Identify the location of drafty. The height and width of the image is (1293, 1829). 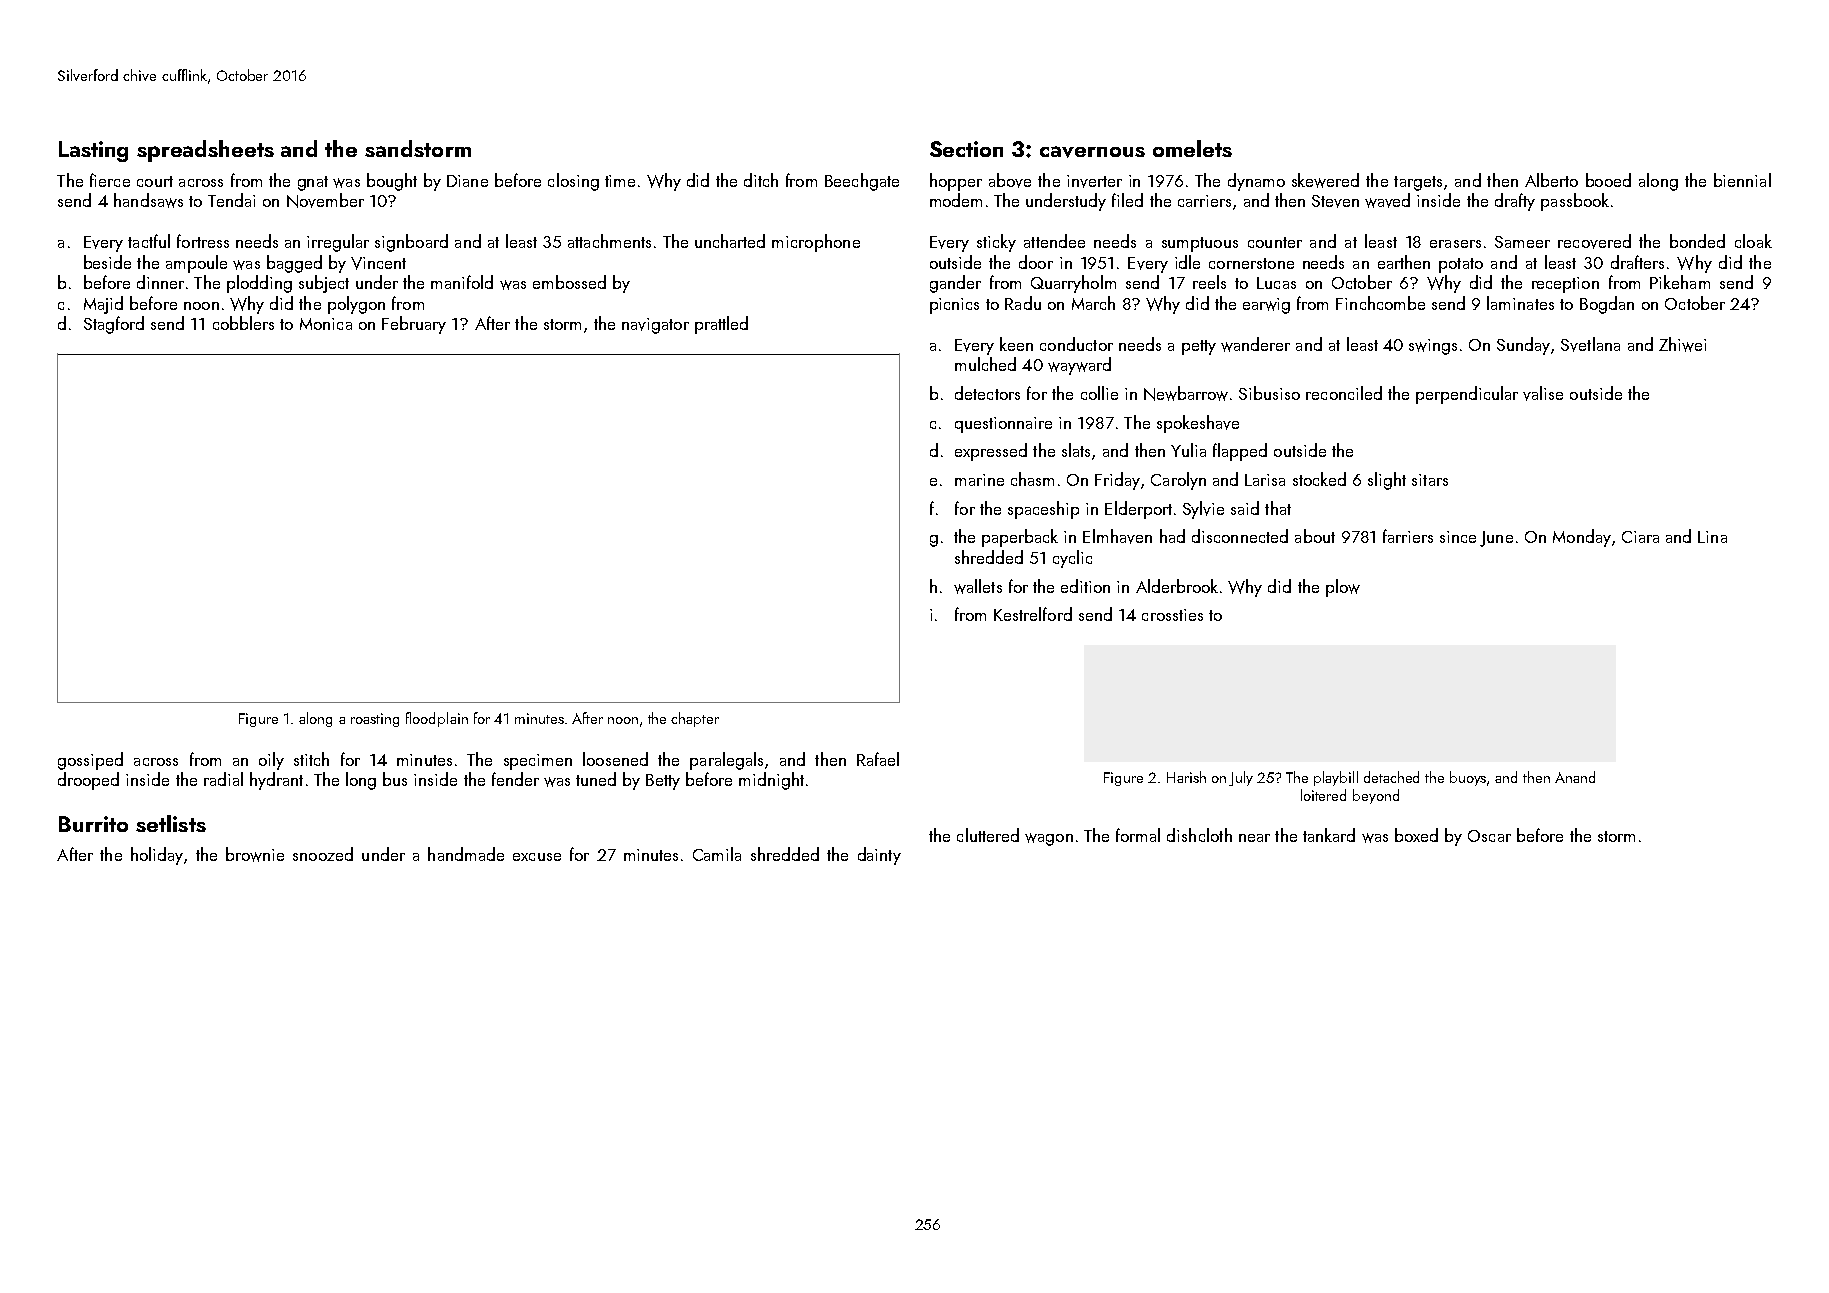
(1515, 202).
